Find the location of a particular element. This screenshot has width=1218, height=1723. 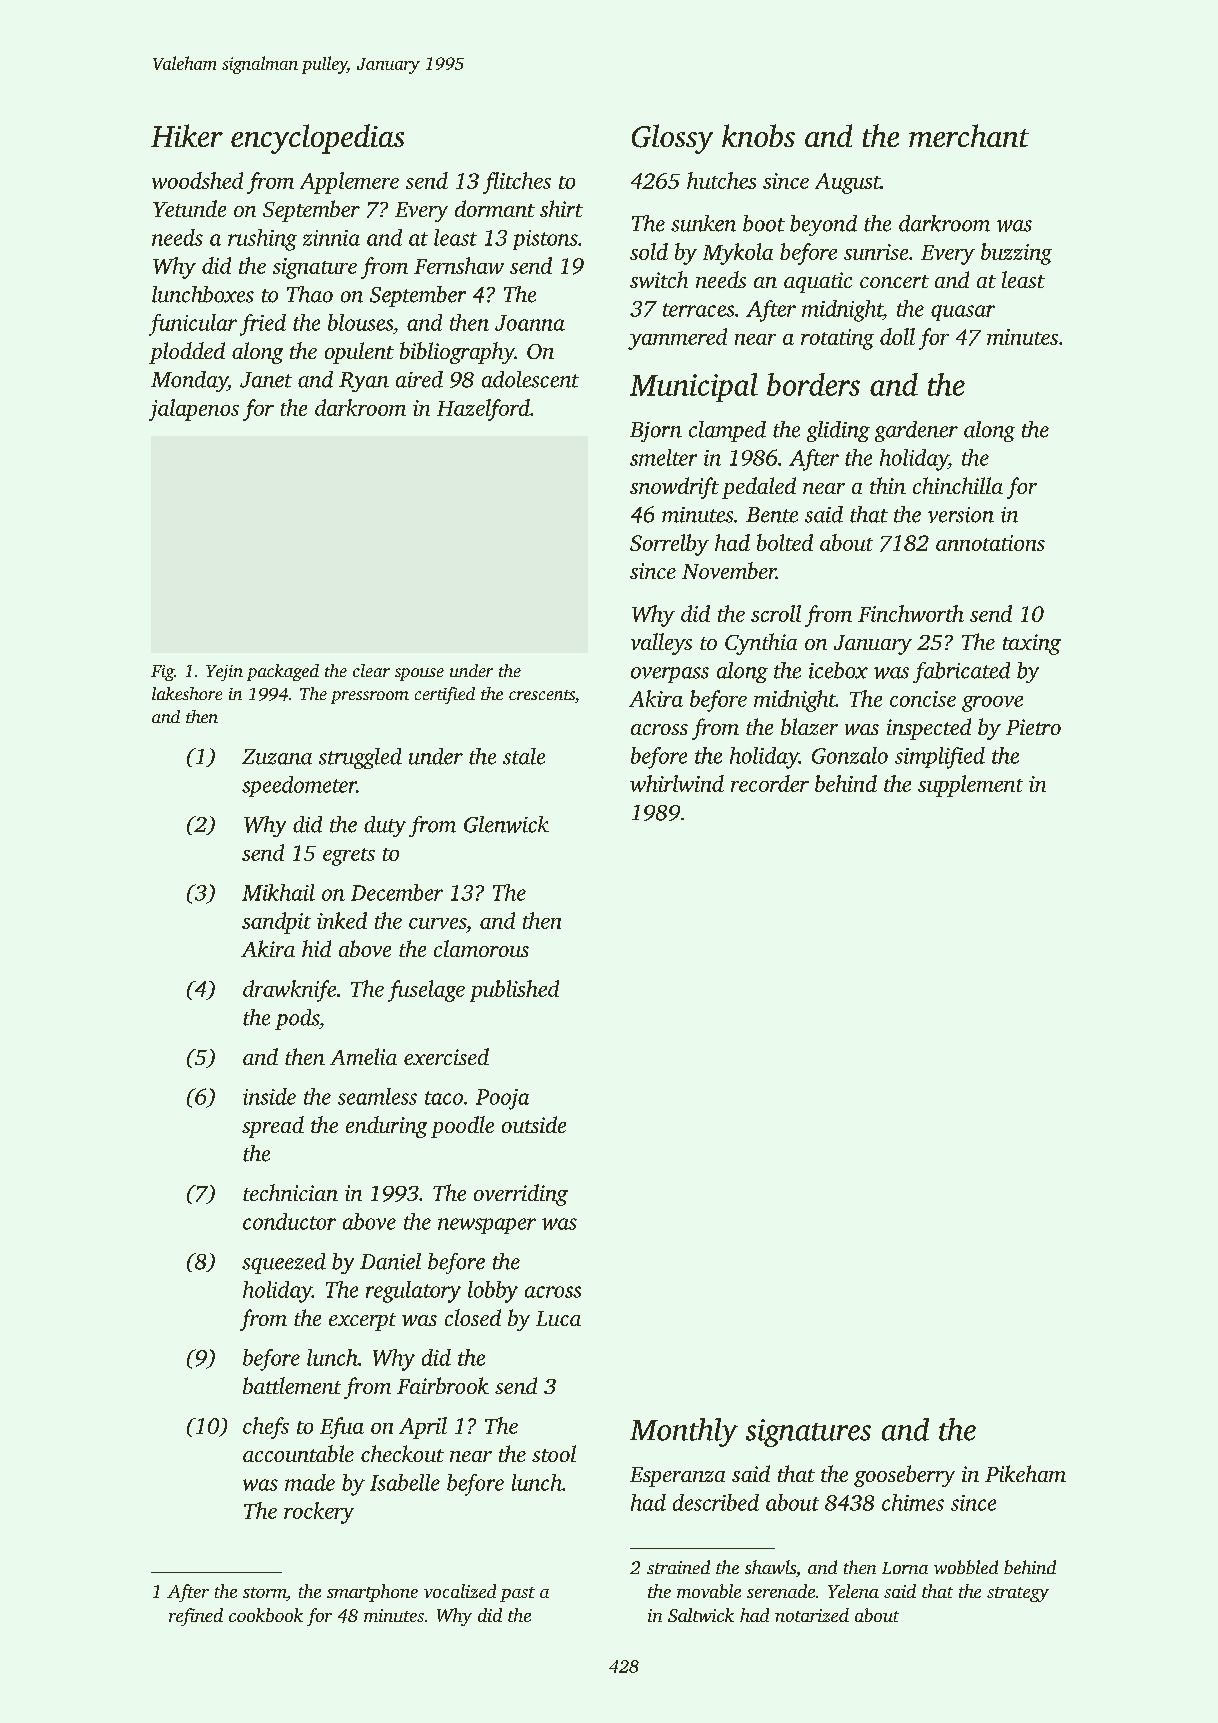

simplified is located at coordinates (940, 758).
